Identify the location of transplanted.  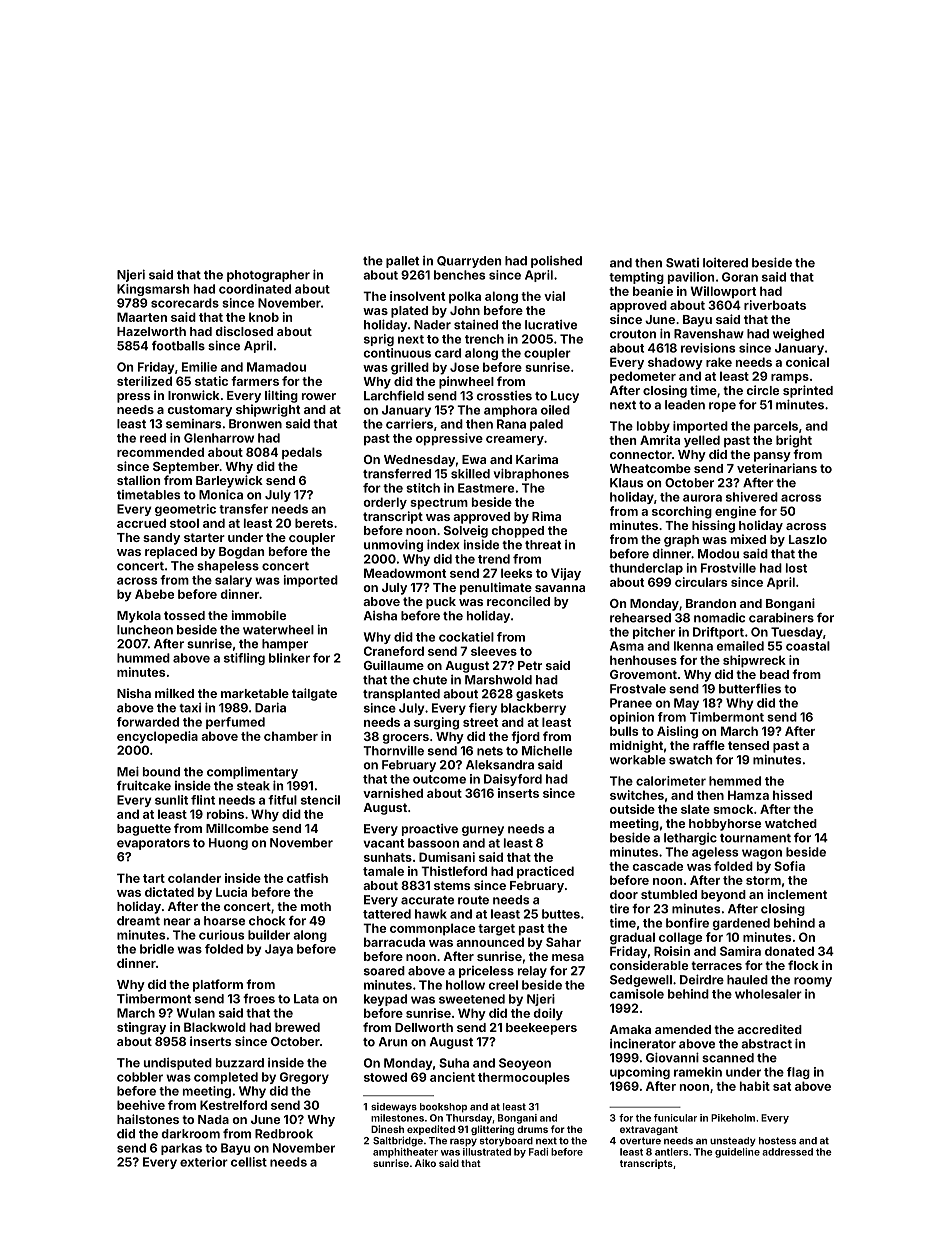
(401, 695).
